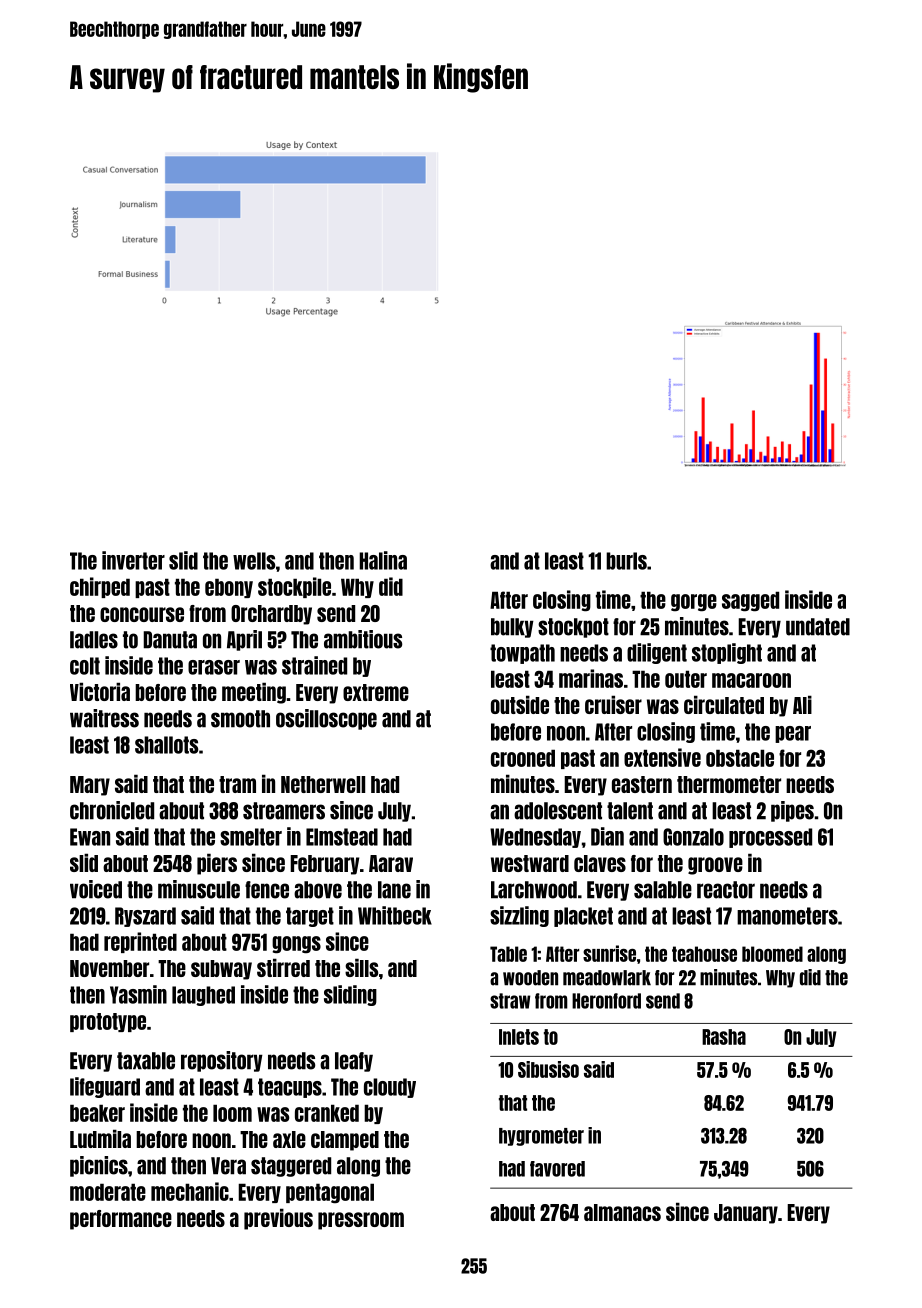 Image resolution: width=922 pixels, height=1308 pixels. Describe the element at coordinates (291, 1167) in the page. I see `staggered` at that location.
